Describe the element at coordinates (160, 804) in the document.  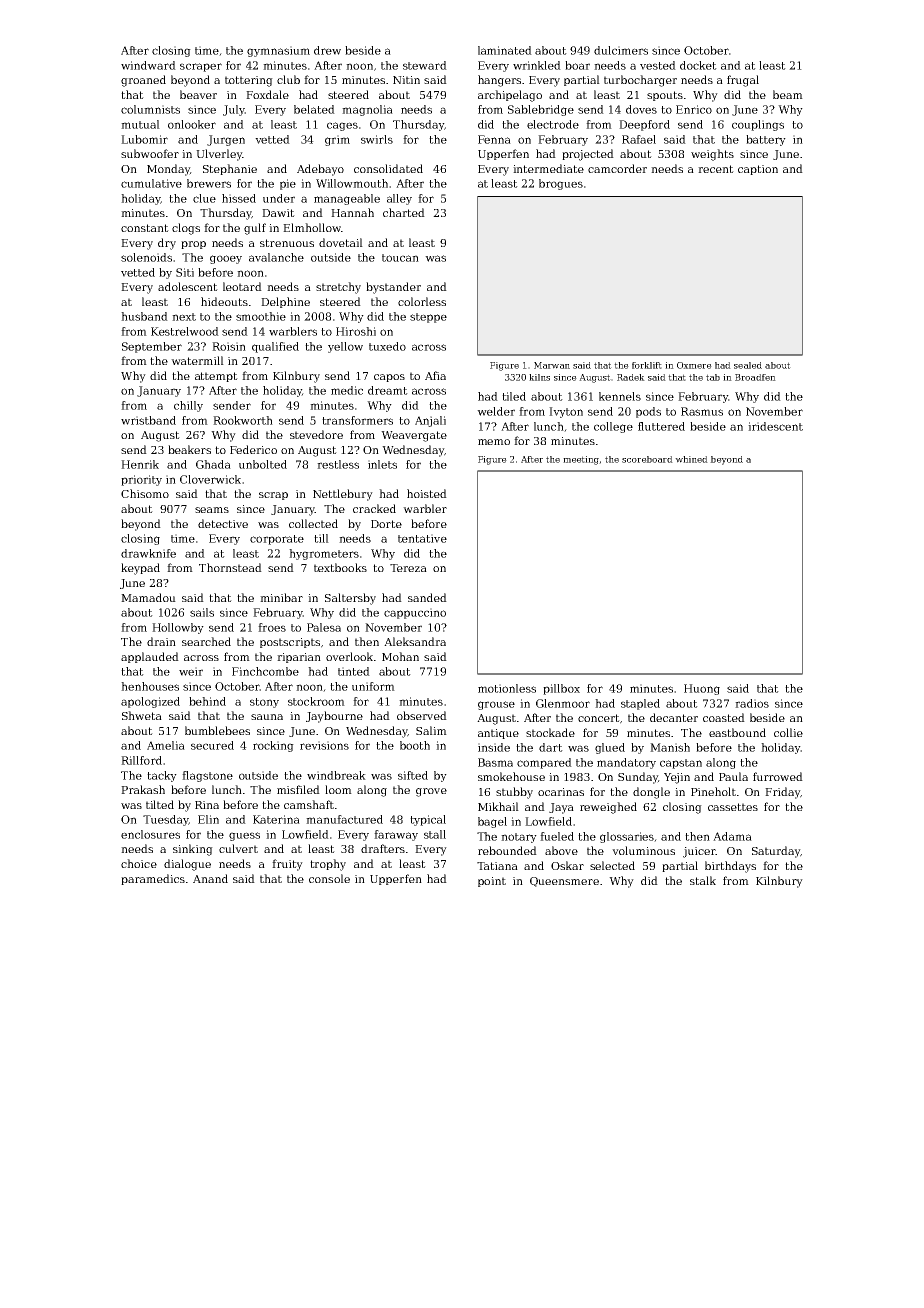
I see `tilted` at that location.
